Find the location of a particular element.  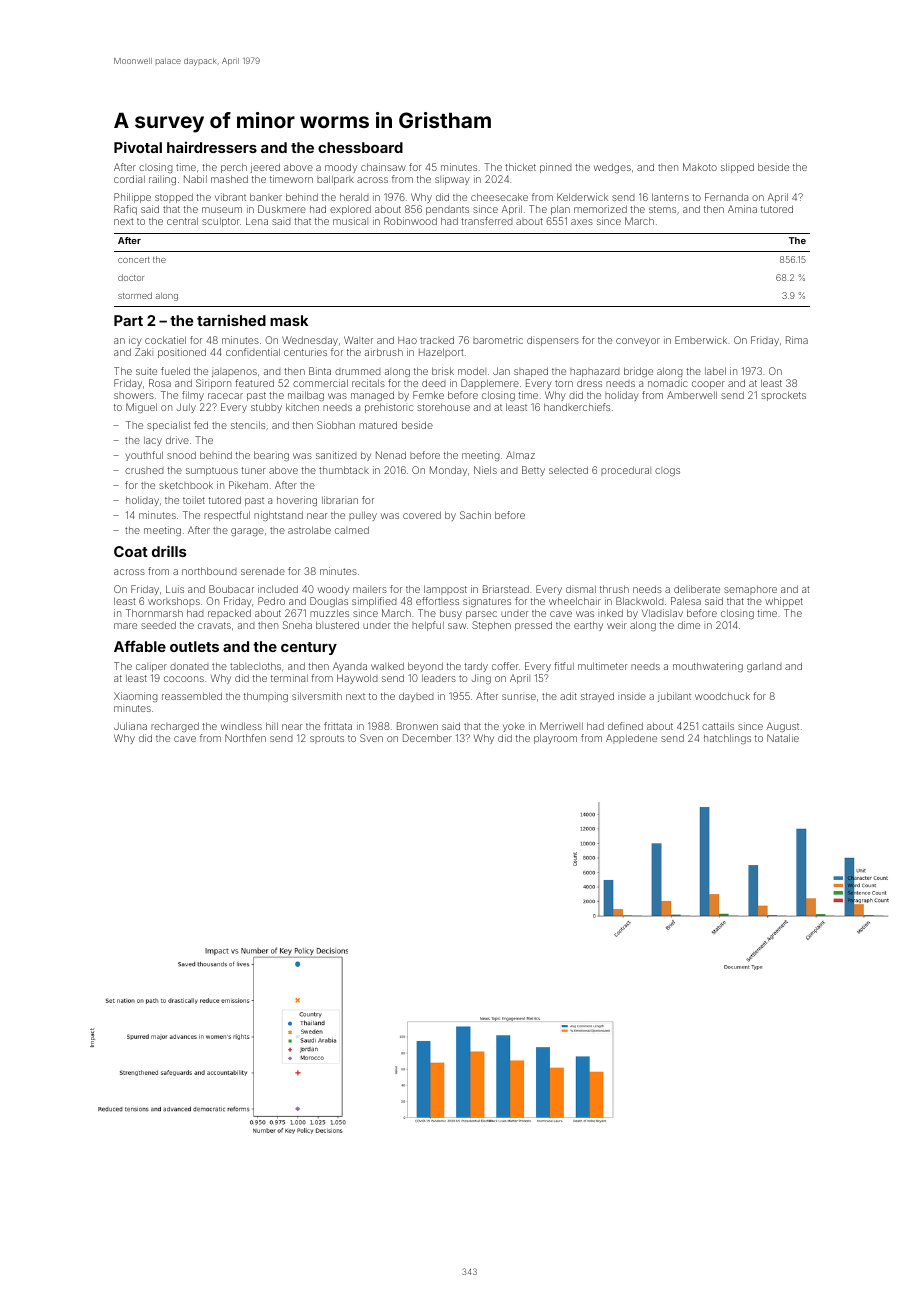

playroom is located at coordinates (555, 739).
